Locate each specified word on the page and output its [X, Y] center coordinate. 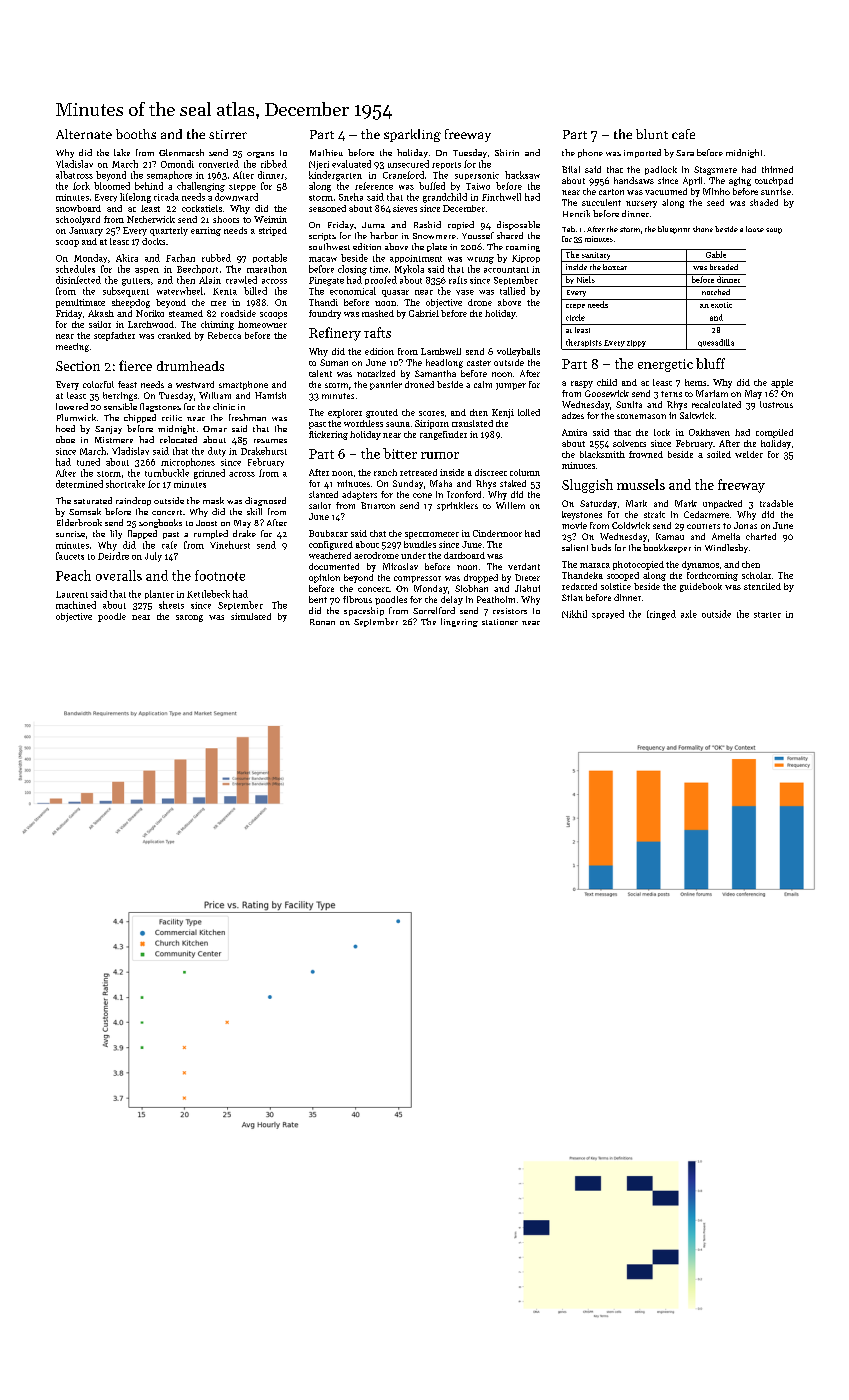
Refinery [335, 334]
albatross [74, 175]
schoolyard [78, 220]
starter [767, 615]
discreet [491, 472]
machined [76, 605]
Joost [206, 523]
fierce [135, 365]
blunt [652, 134]
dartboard [464, 555]
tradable [776, 503]
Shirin [507, 152]
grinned [209, 474]
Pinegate [326, 281]
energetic [665, 365]
